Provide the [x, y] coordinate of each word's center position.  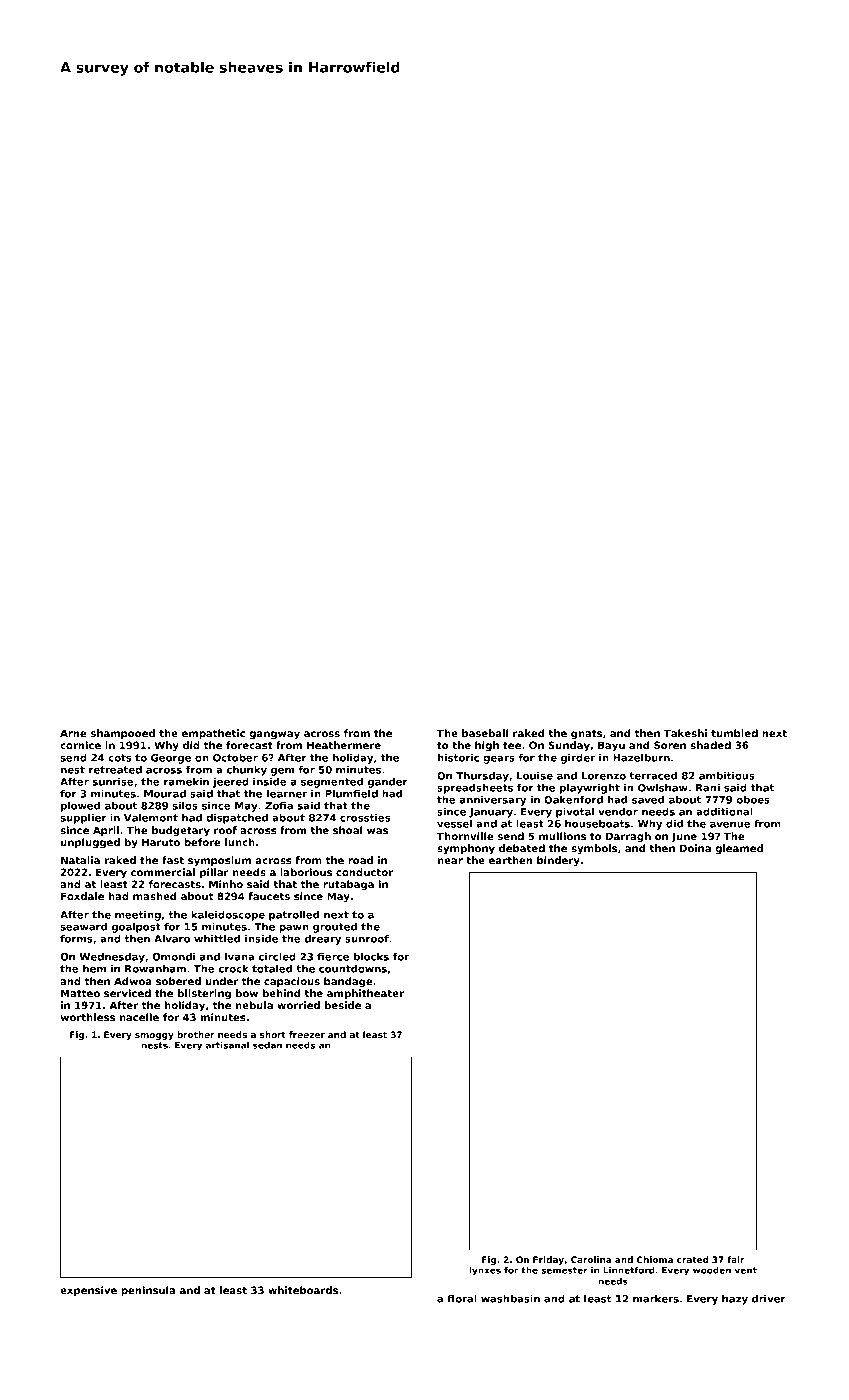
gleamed [739, 849]
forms [76, 939]
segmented [332, 783]
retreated [115, 770]
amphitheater [365, 994]
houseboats [597, 824]
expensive [88, 1291]
